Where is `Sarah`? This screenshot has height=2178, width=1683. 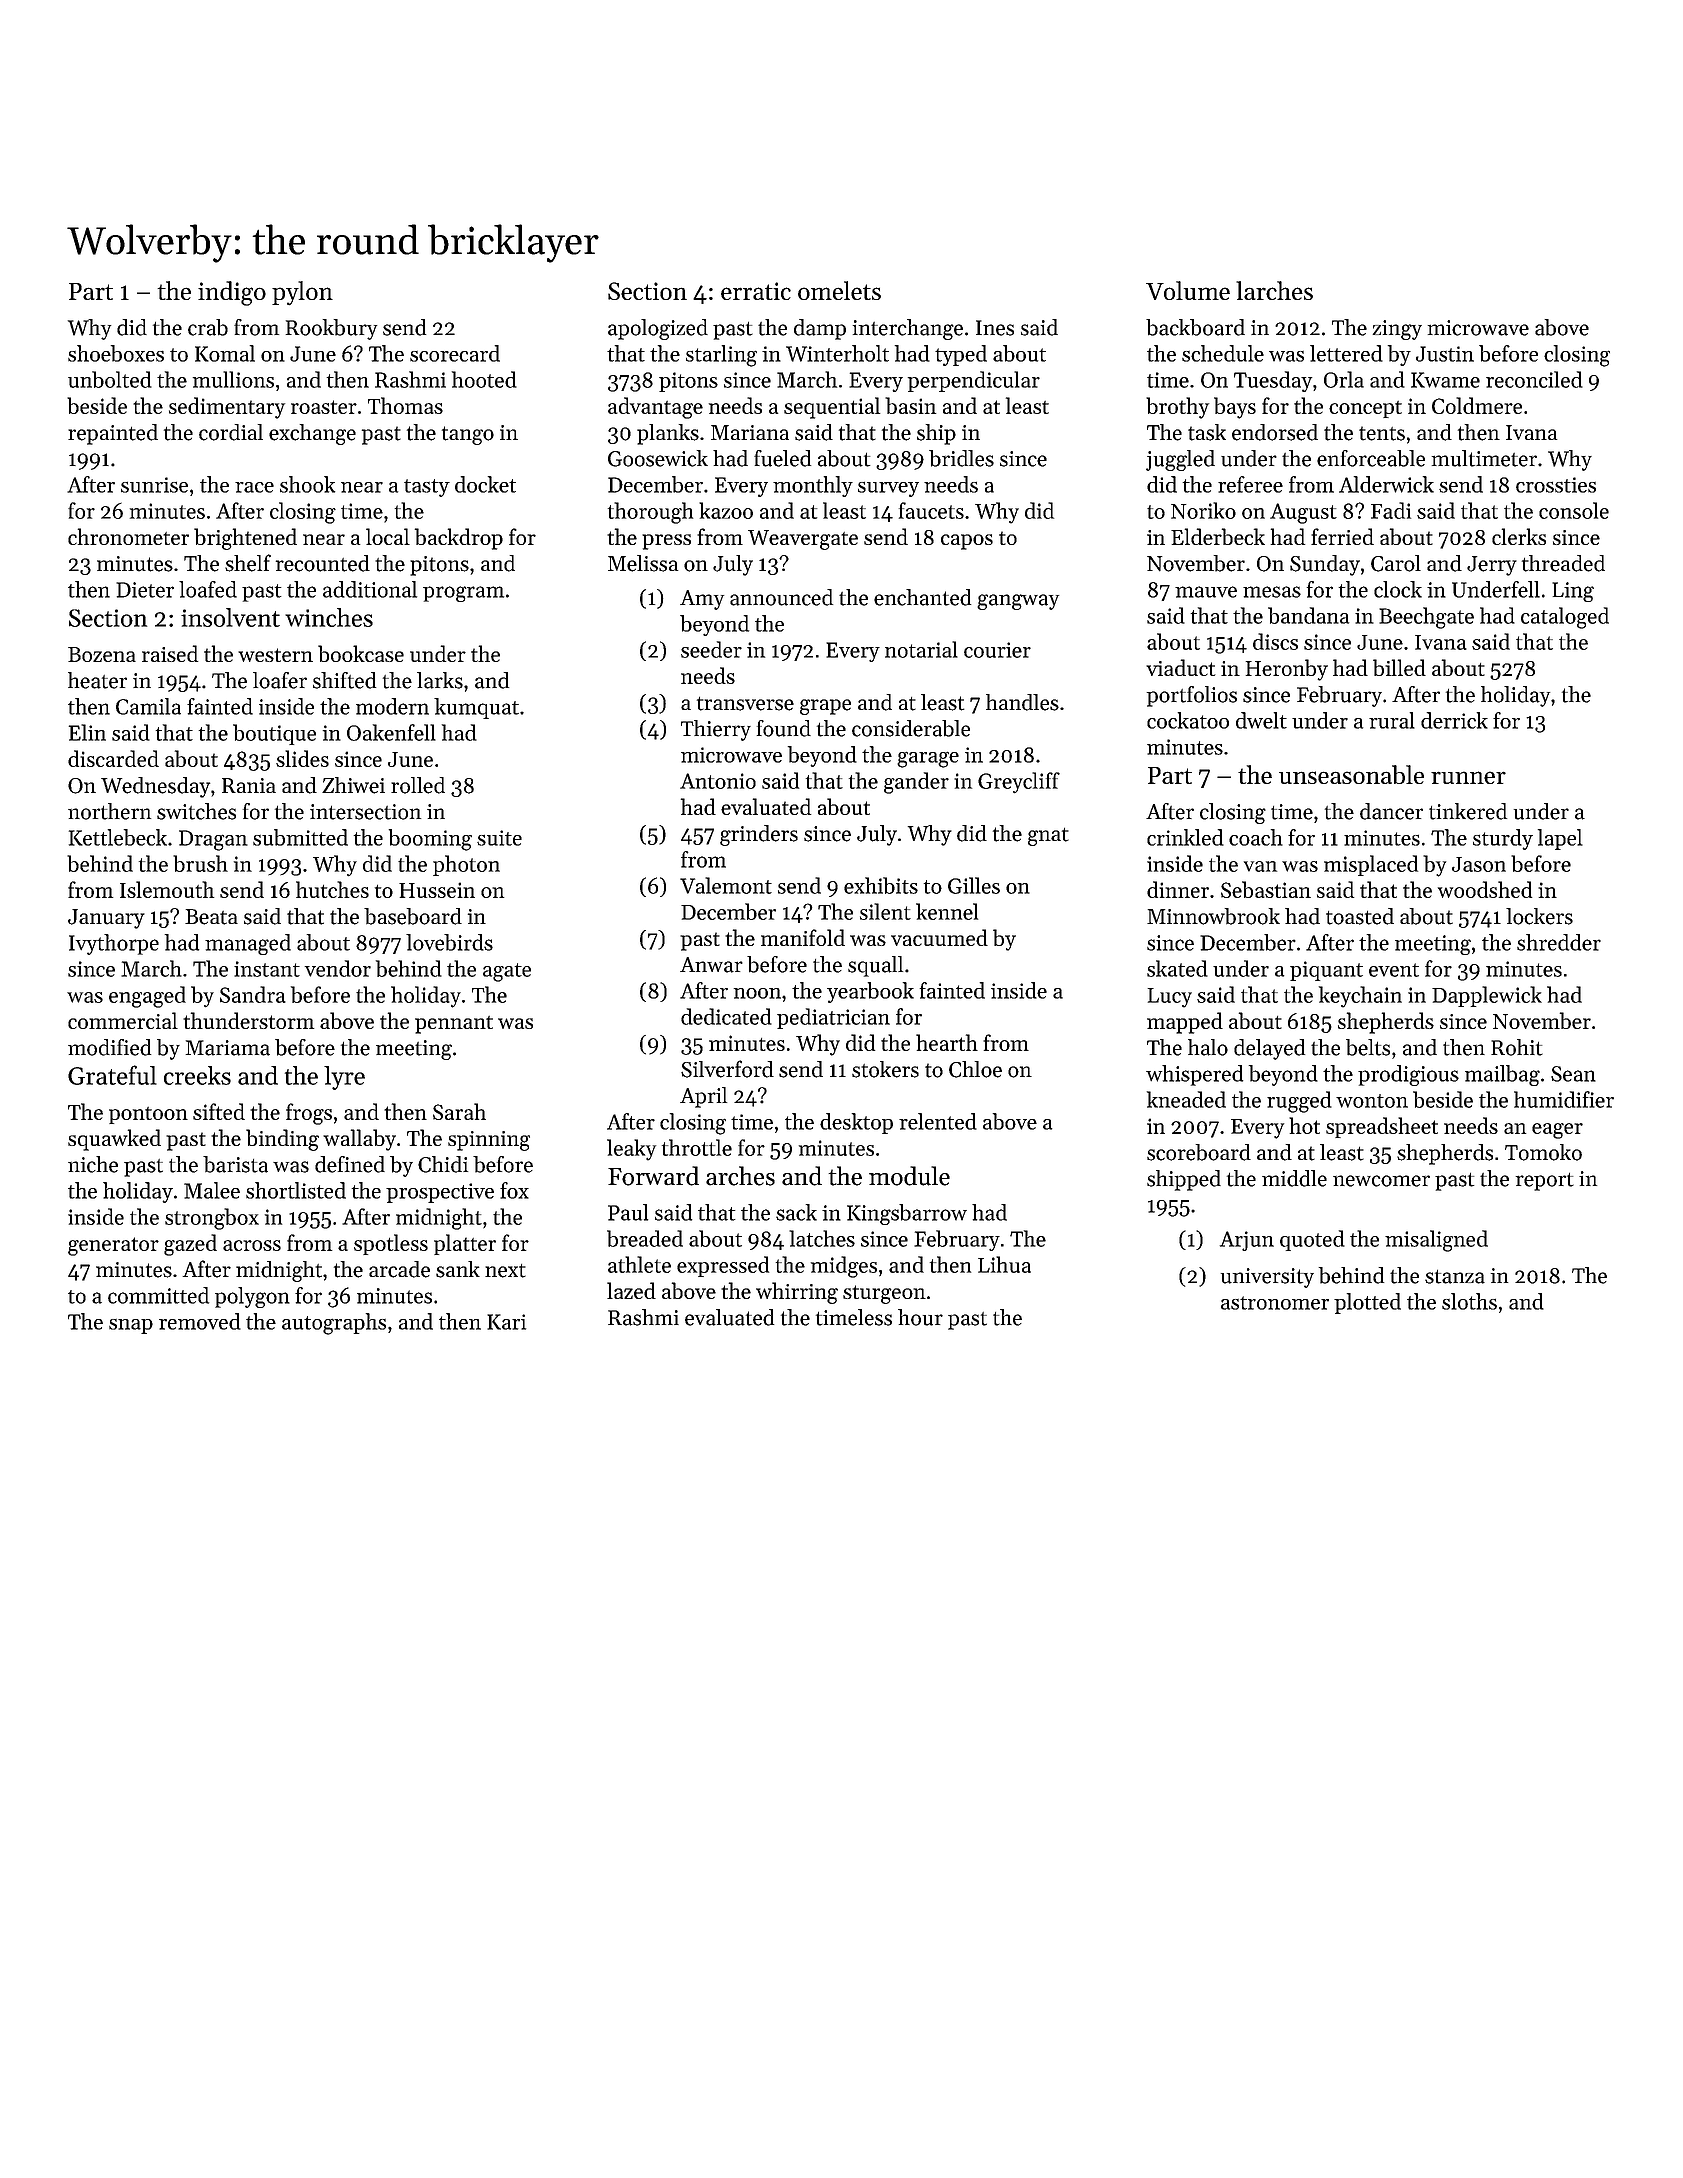 Sarah is located at coordinates (459, 1111).
